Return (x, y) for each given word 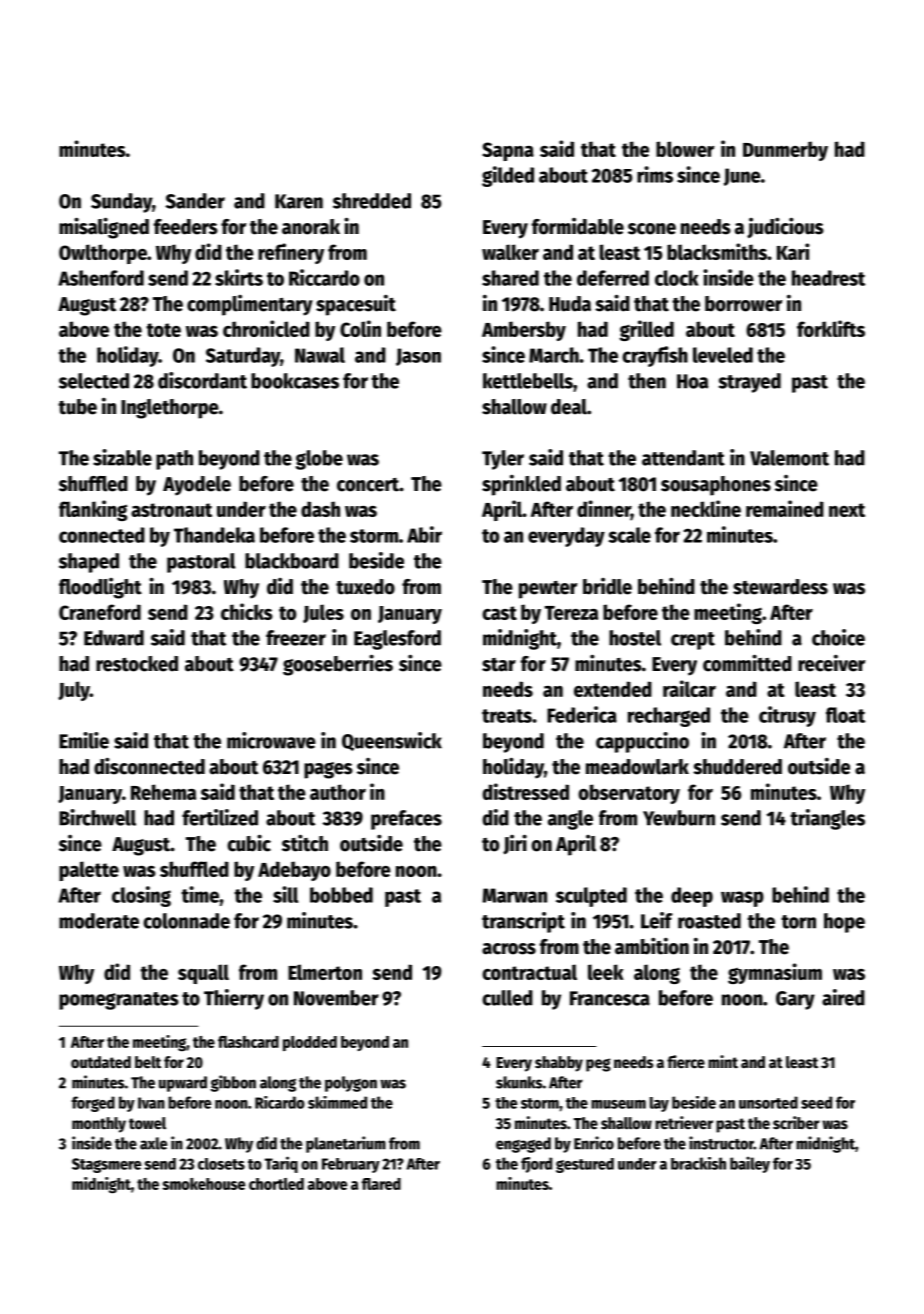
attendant (683, 458)
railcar (689, 688)
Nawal (320, 355)
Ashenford (101, 278)
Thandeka (214, 535)
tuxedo (365, 587)
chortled (276, 1184)
